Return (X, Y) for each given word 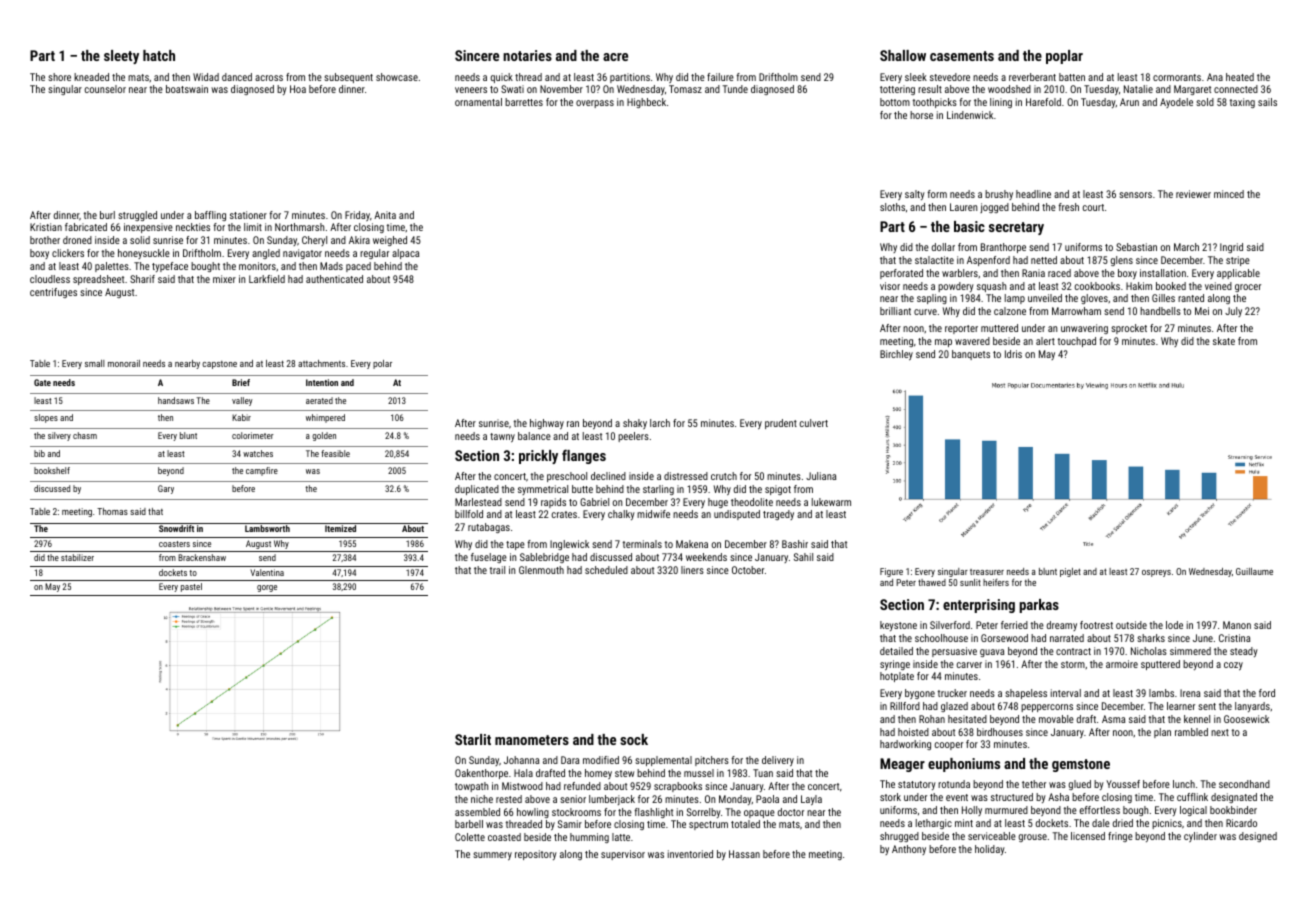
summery (492, 856)
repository (536, 855)
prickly (538, 457)
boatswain (187, 89)
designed (1258, 837)
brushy (999, 195)
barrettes (524, 102)
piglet (1070, 572)
